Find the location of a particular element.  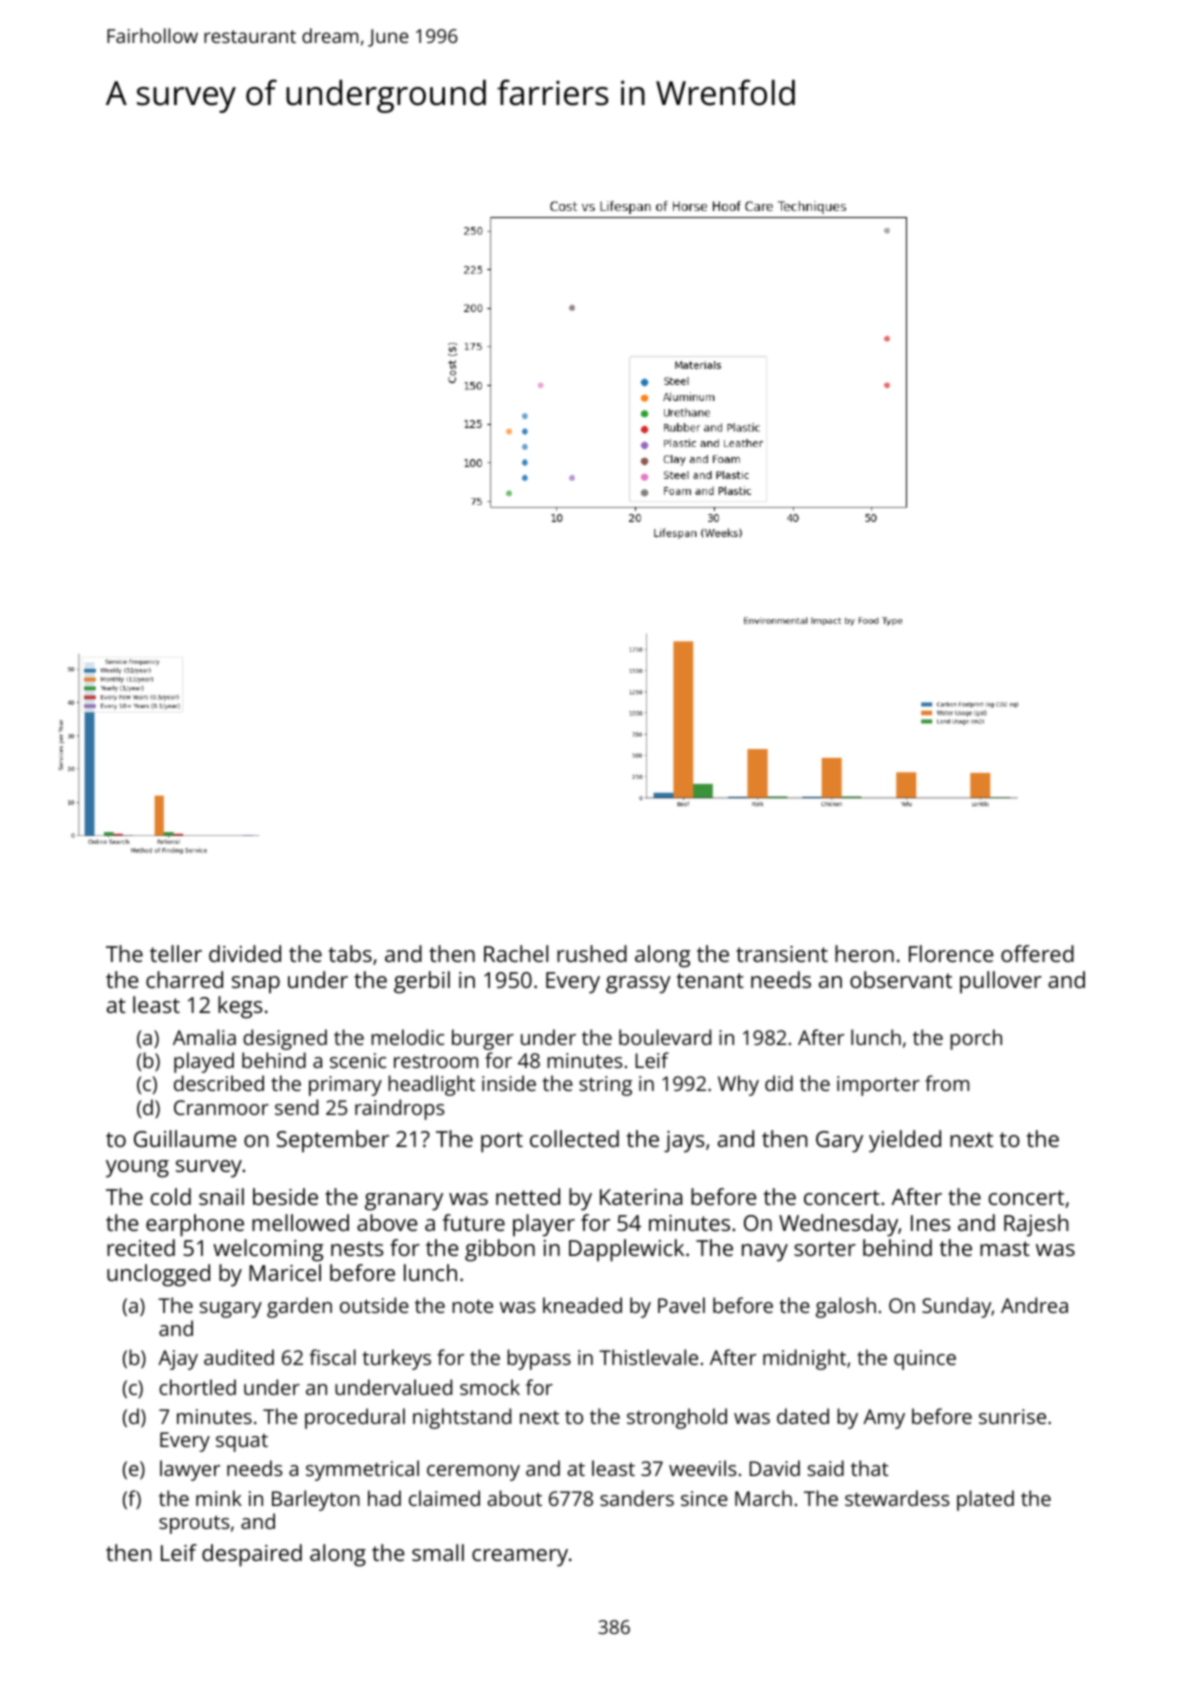

teller is located at coordinates (176, 953).
